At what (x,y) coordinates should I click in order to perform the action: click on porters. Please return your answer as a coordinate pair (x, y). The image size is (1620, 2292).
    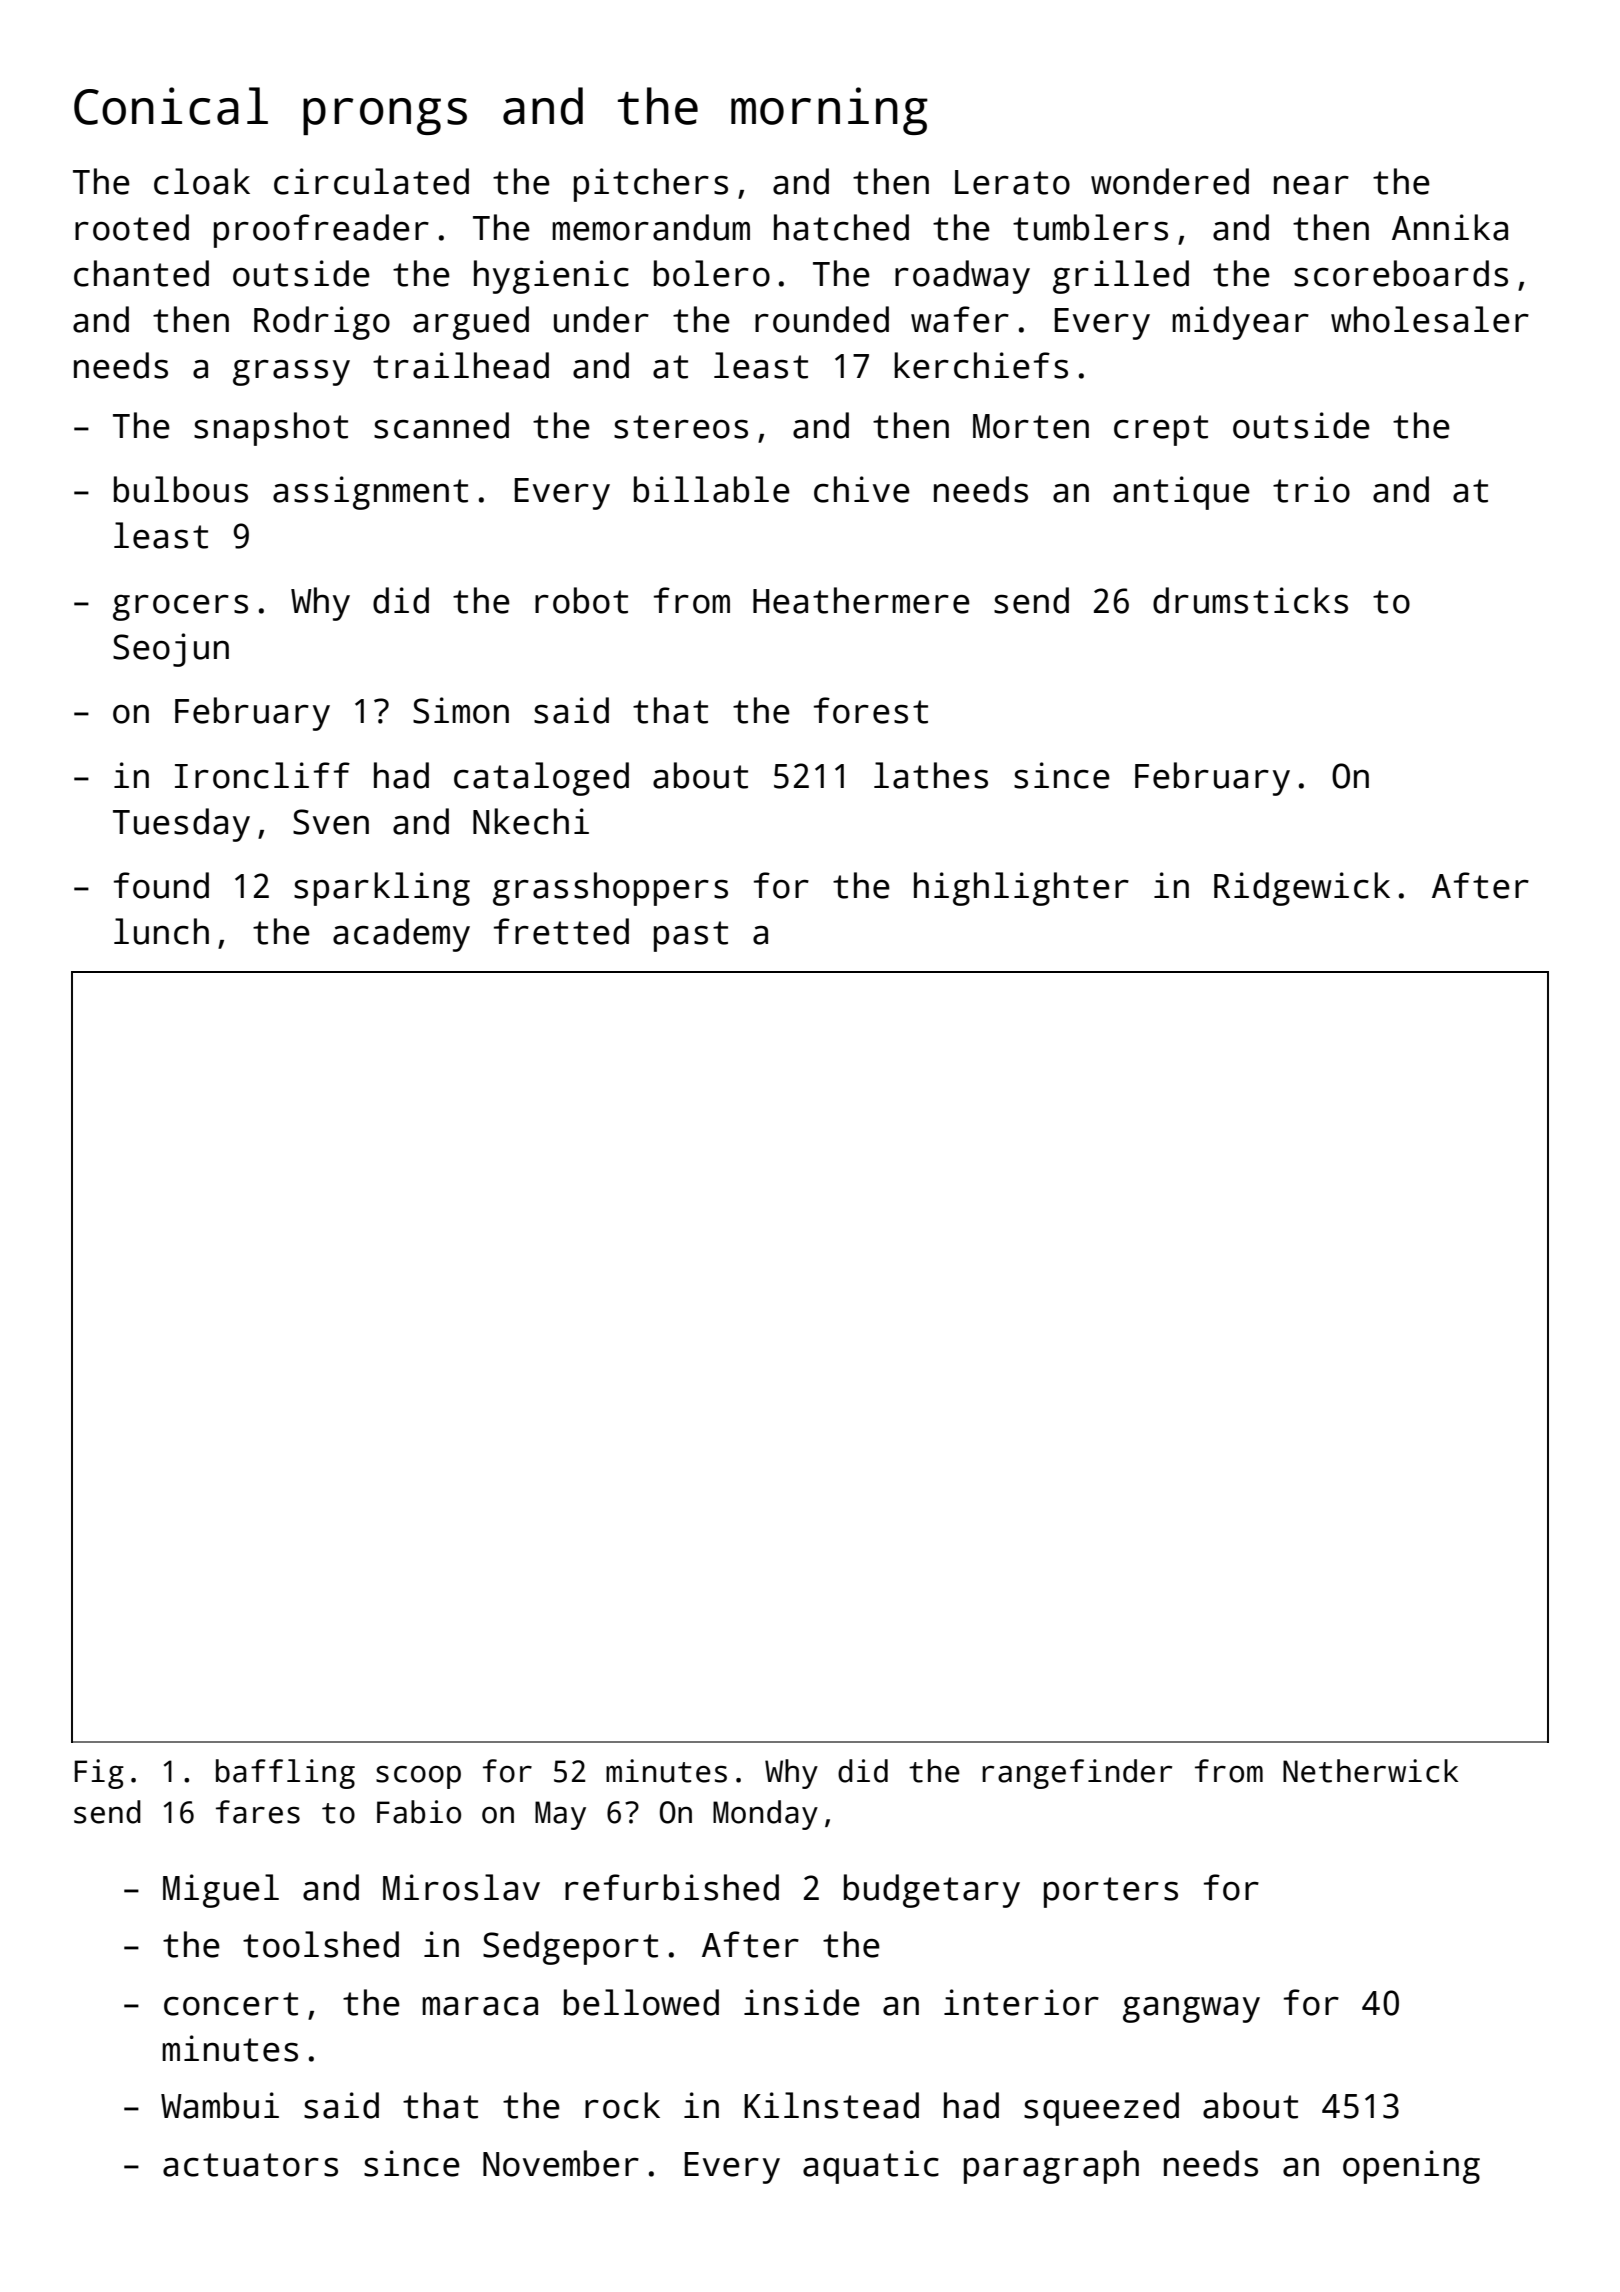
    Looking at the image, I should click on (1111, 1892).
